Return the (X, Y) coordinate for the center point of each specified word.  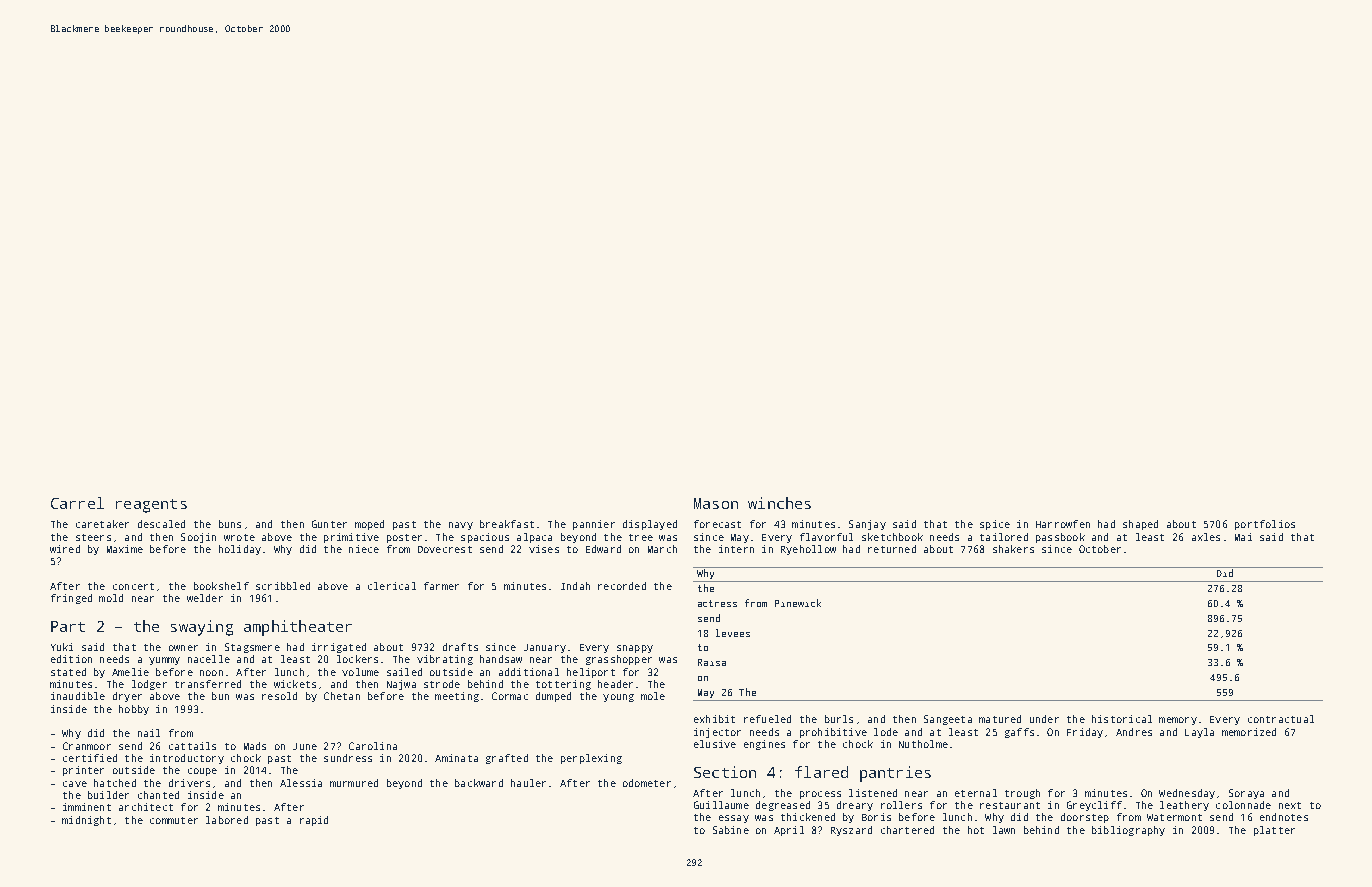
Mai (1243, 537)
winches (779, 503)
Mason (716, 503)
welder (205, 598)
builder (108, 795)
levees (733, 633)
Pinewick (798, 603)
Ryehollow (808, 550)
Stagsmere (252, 648)
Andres (1134, 732)
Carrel (77, 503)
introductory (187, 759)
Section (725, 772)
